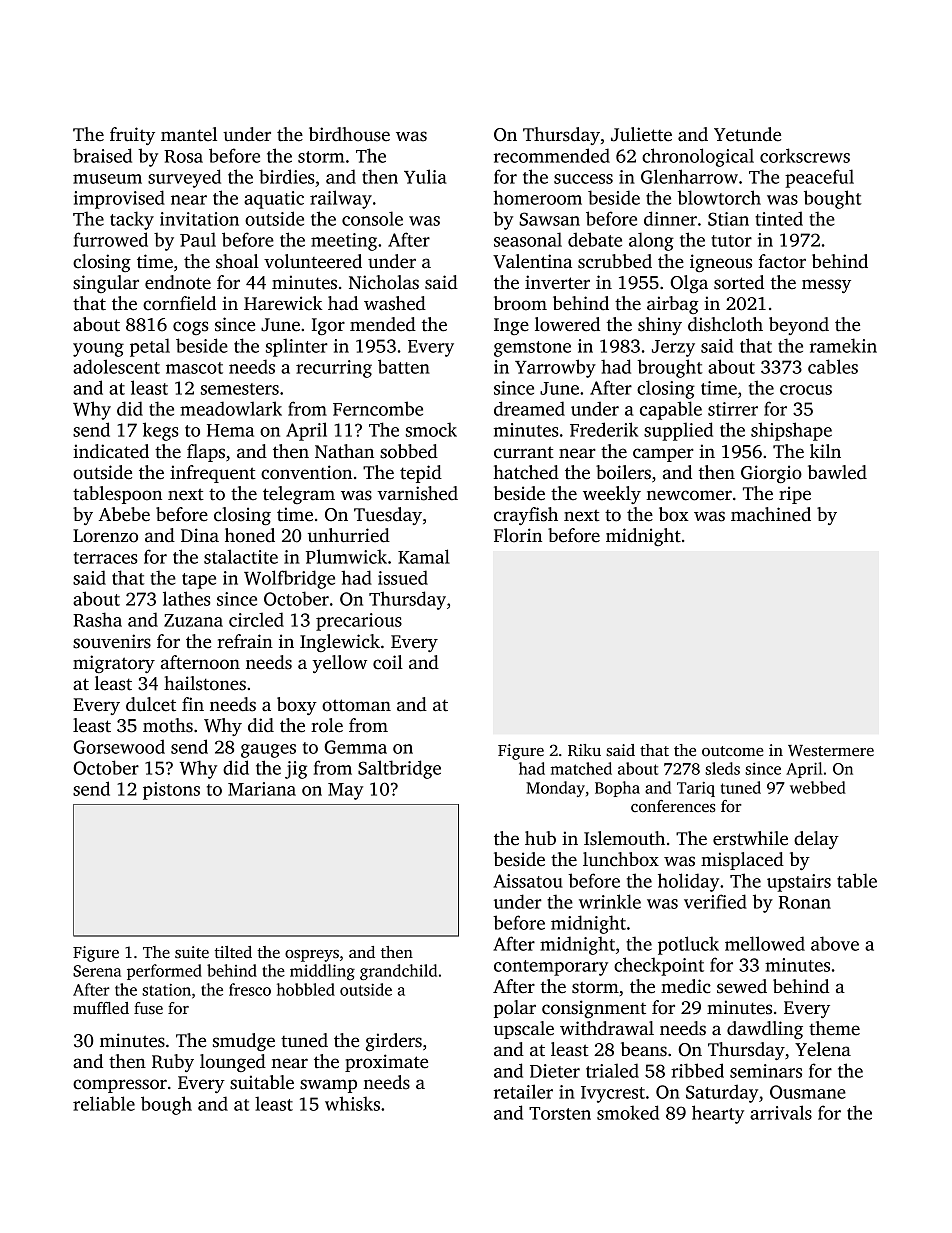 The height and width of the document is (1233, 952). What do you see at coordinates (171, 791) in the document?
I see `pistons` at bounding box center [171, 791].
